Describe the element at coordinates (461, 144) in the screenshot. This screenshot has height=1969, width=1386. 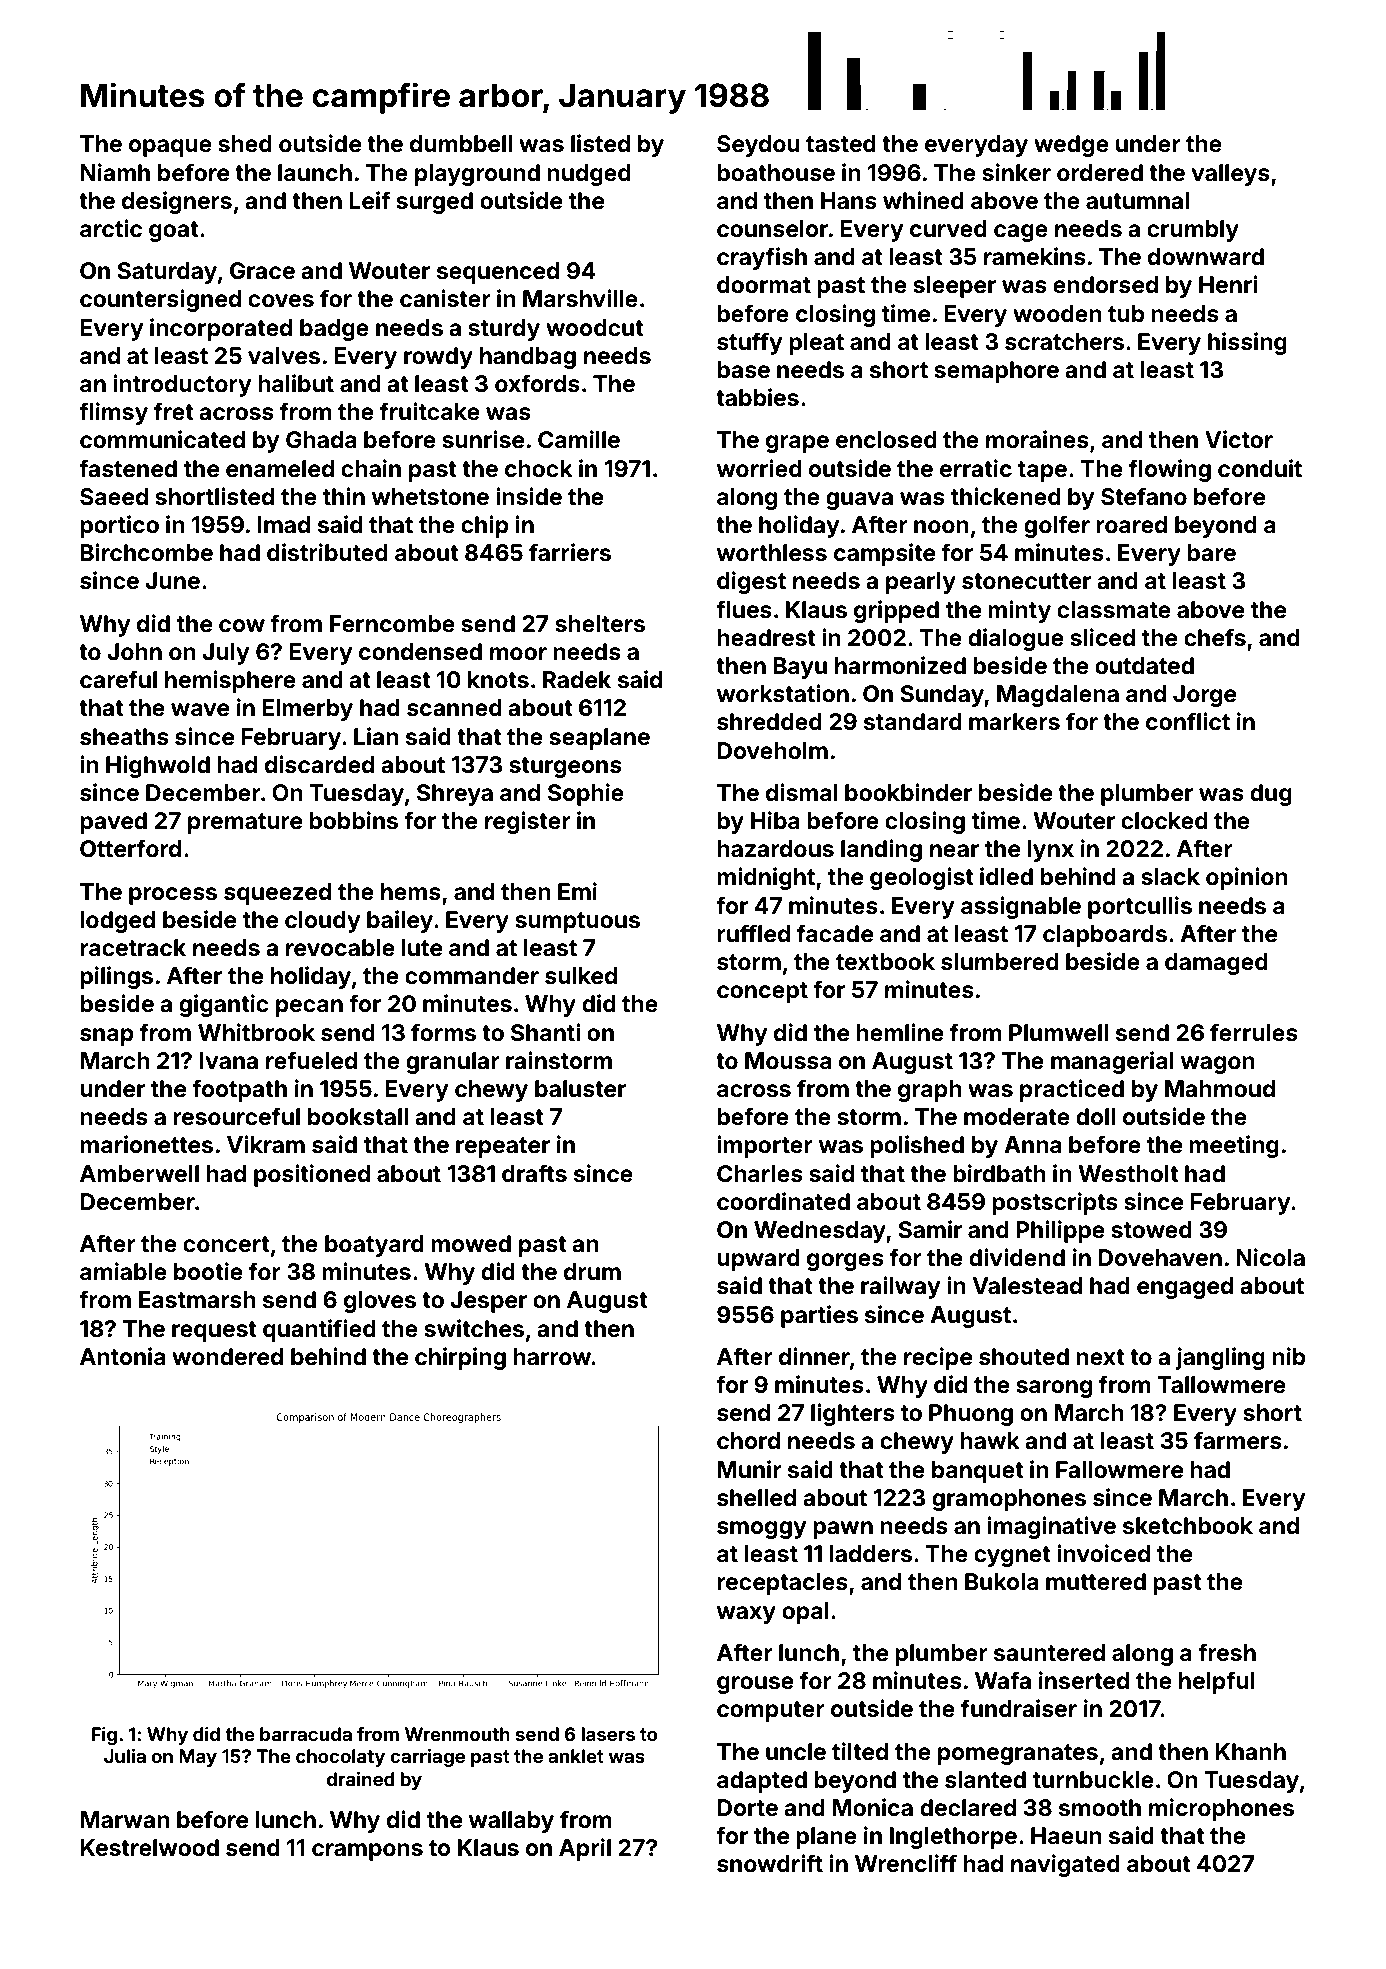
I see `dumbbell` at that location.
